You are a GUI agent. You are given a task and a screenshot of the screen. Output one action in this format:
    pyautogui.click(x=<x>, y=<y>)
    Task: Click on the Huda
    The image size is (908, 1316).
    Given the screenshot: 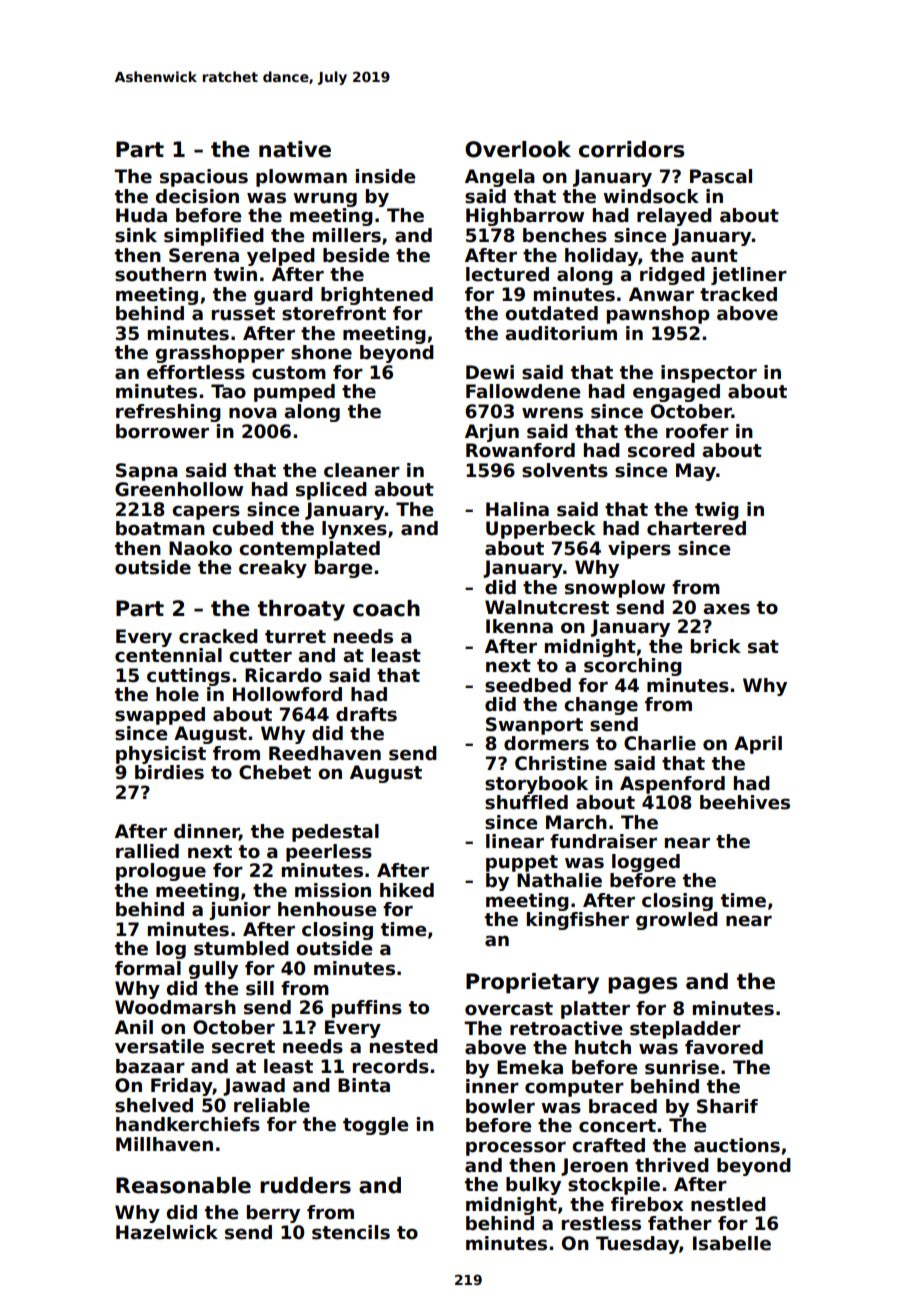 What is the action you would take?
    pyautogui.click(x=141, y=215)
